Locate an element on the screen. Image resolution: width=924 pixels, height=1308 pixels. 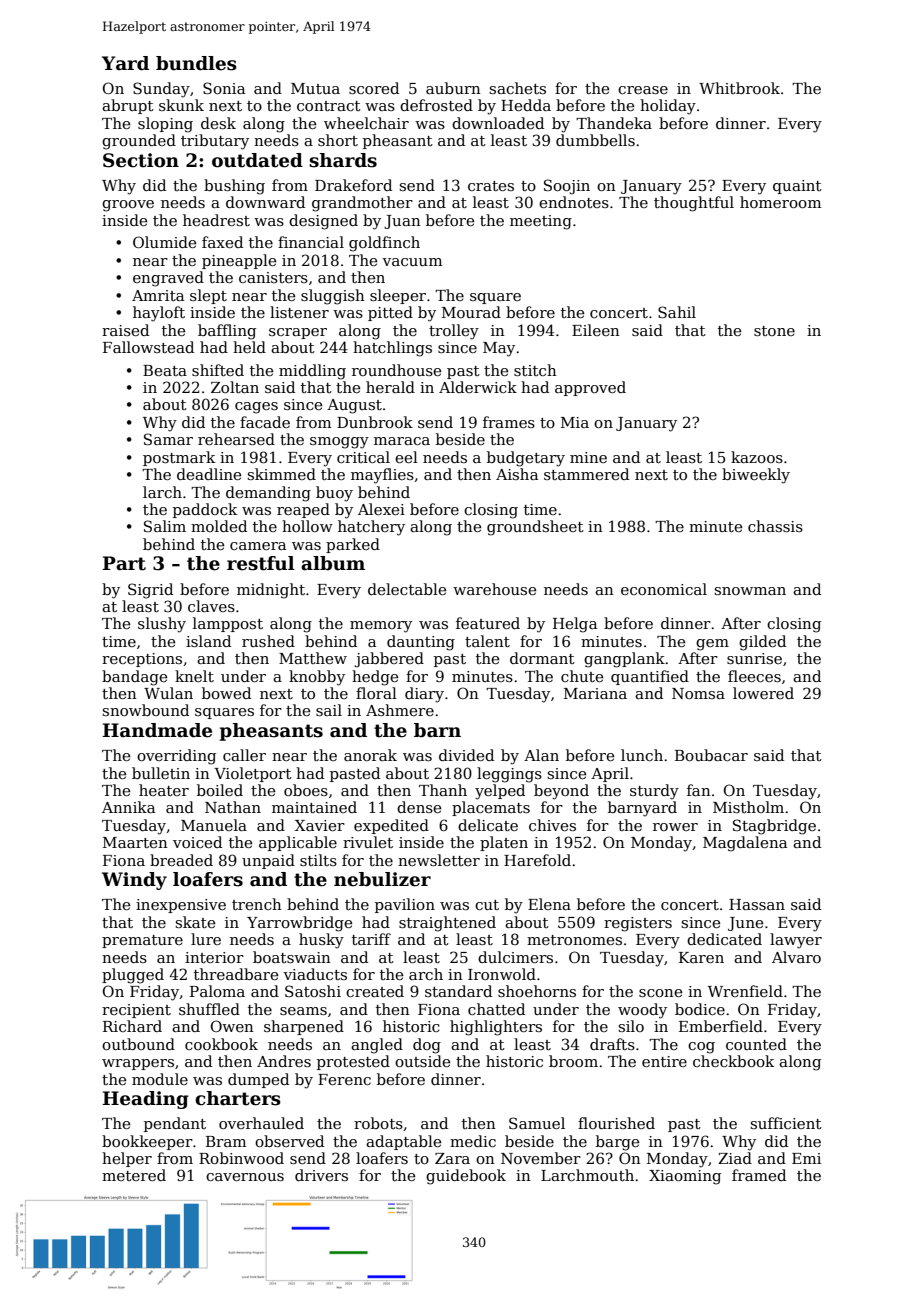
counted is located at coordinates (756, 1044).
